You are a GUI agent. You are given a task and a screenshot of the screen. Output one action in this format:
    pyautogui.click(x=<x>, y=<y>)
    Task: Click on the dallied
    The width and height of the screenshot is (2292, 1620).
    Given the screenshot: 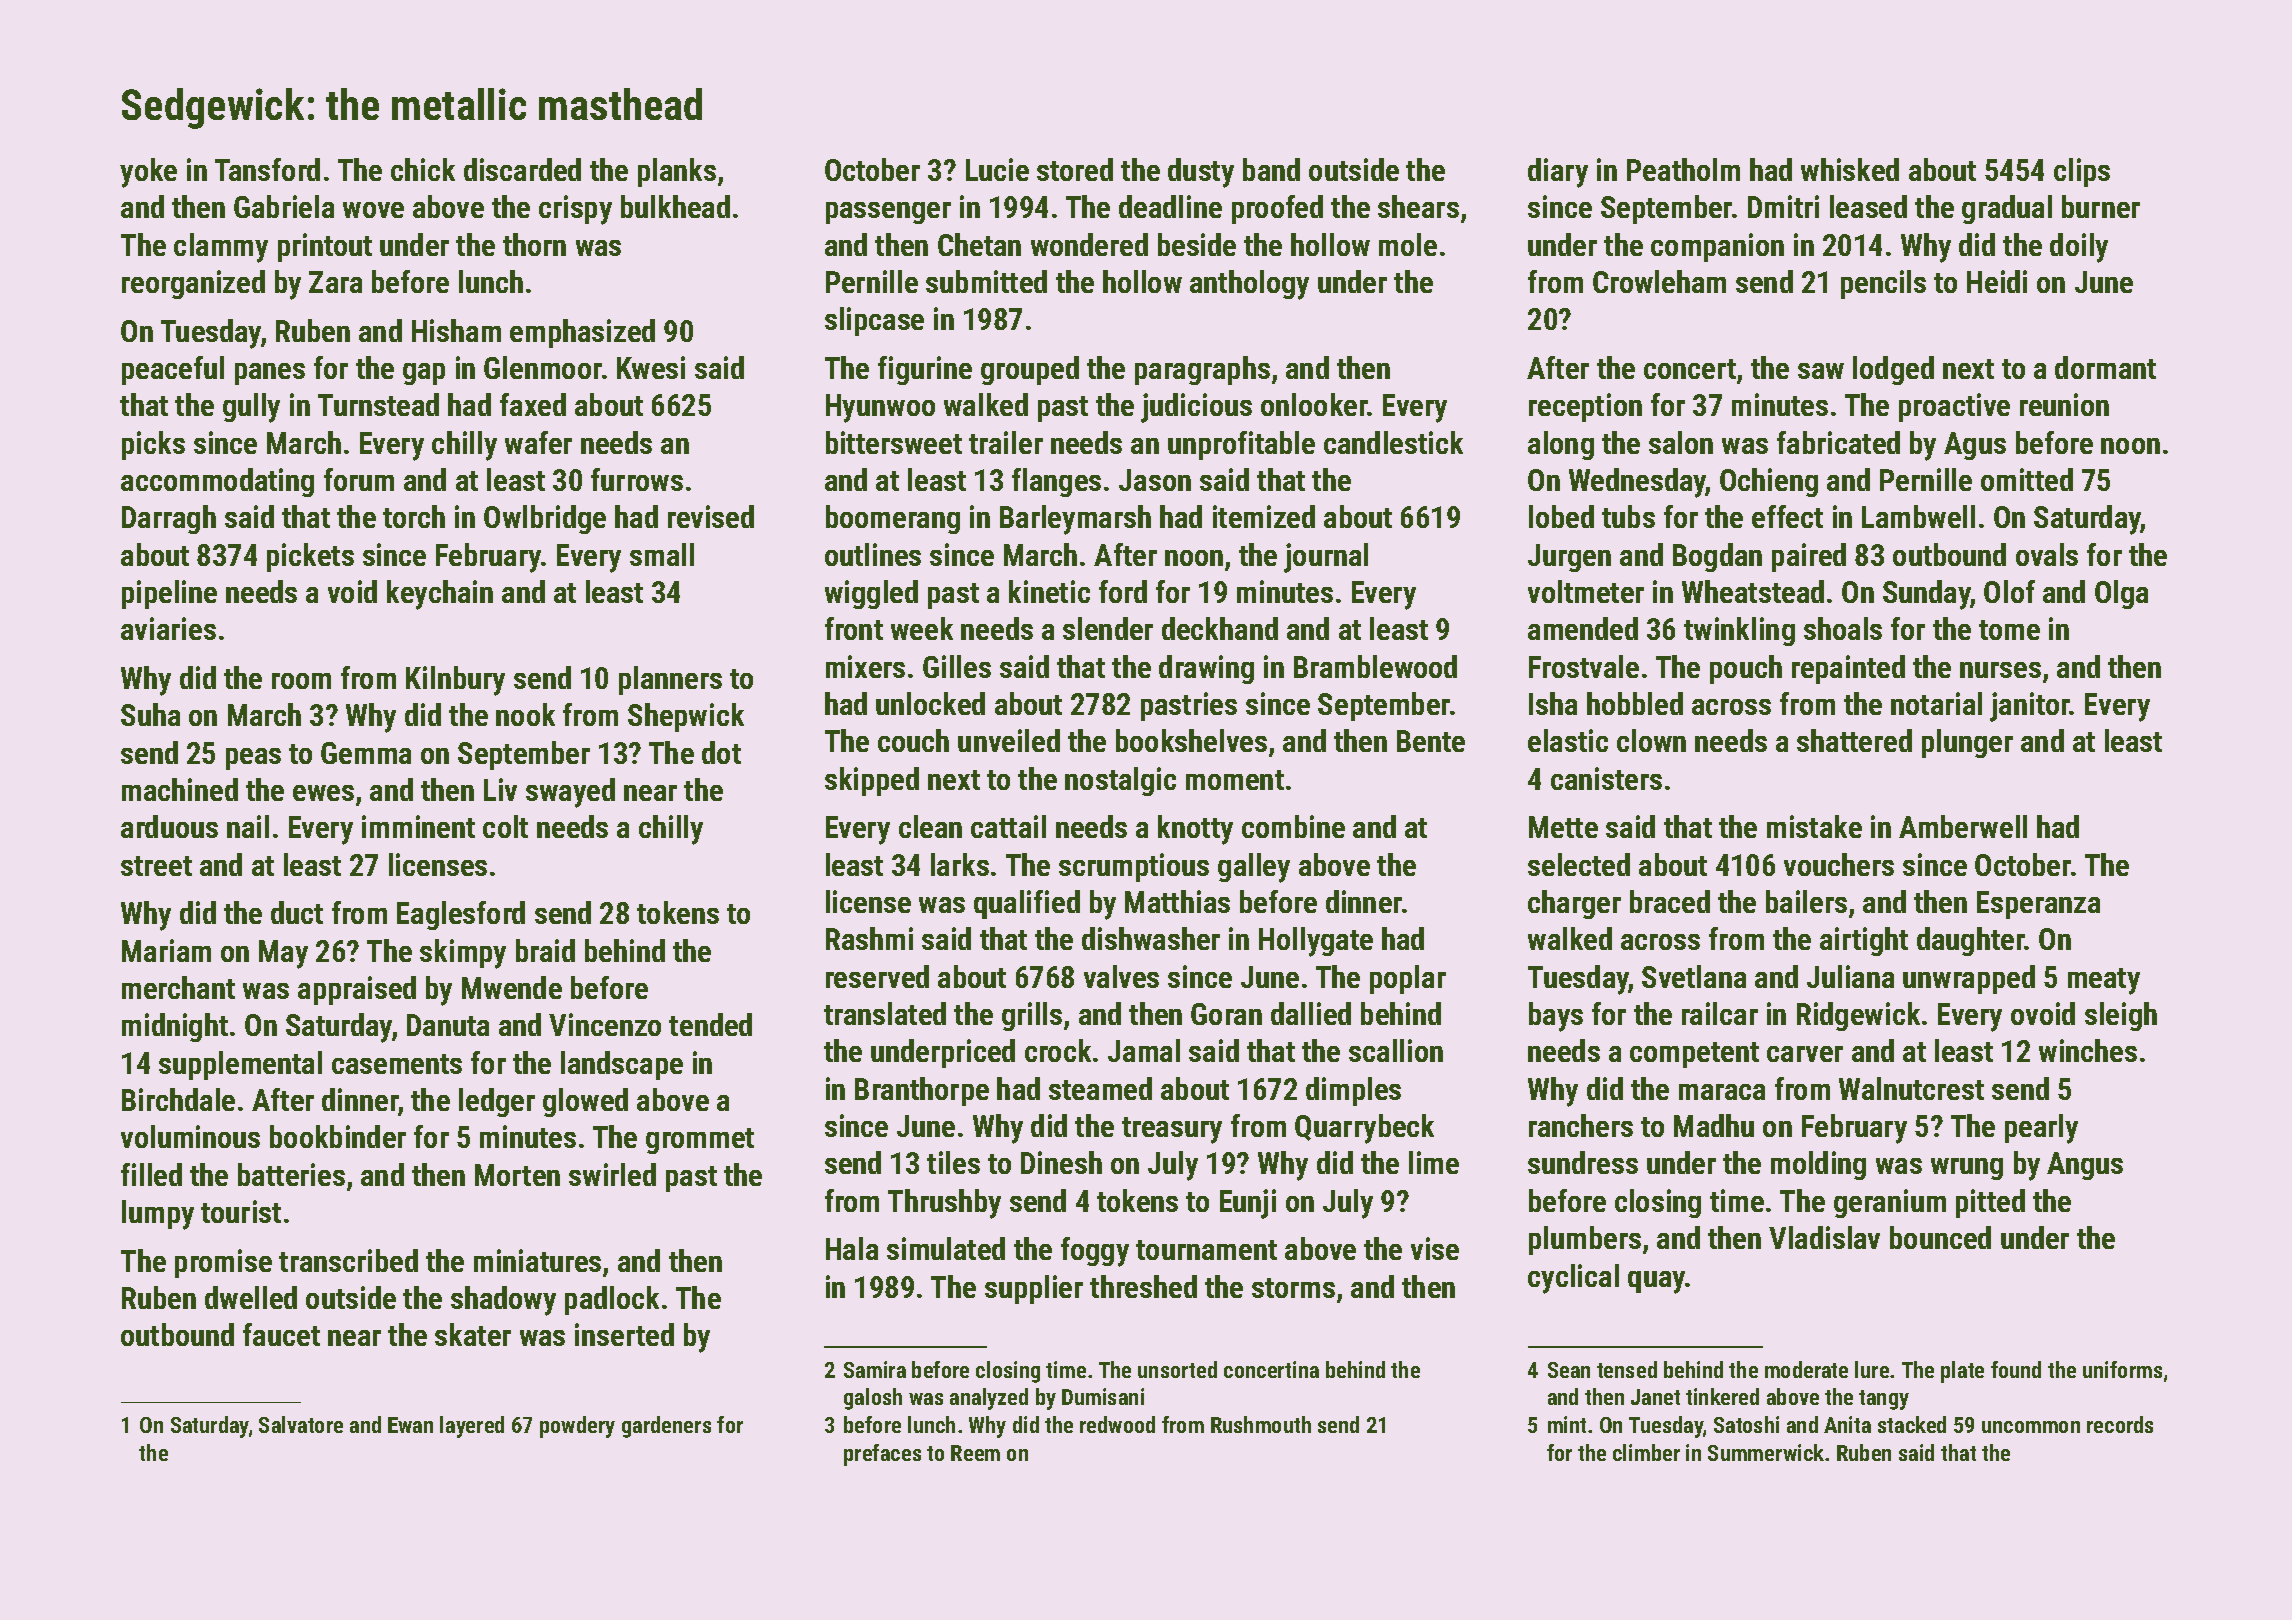 What is the action you would take?
    pyautogui.click(x=1311, y=1013)
